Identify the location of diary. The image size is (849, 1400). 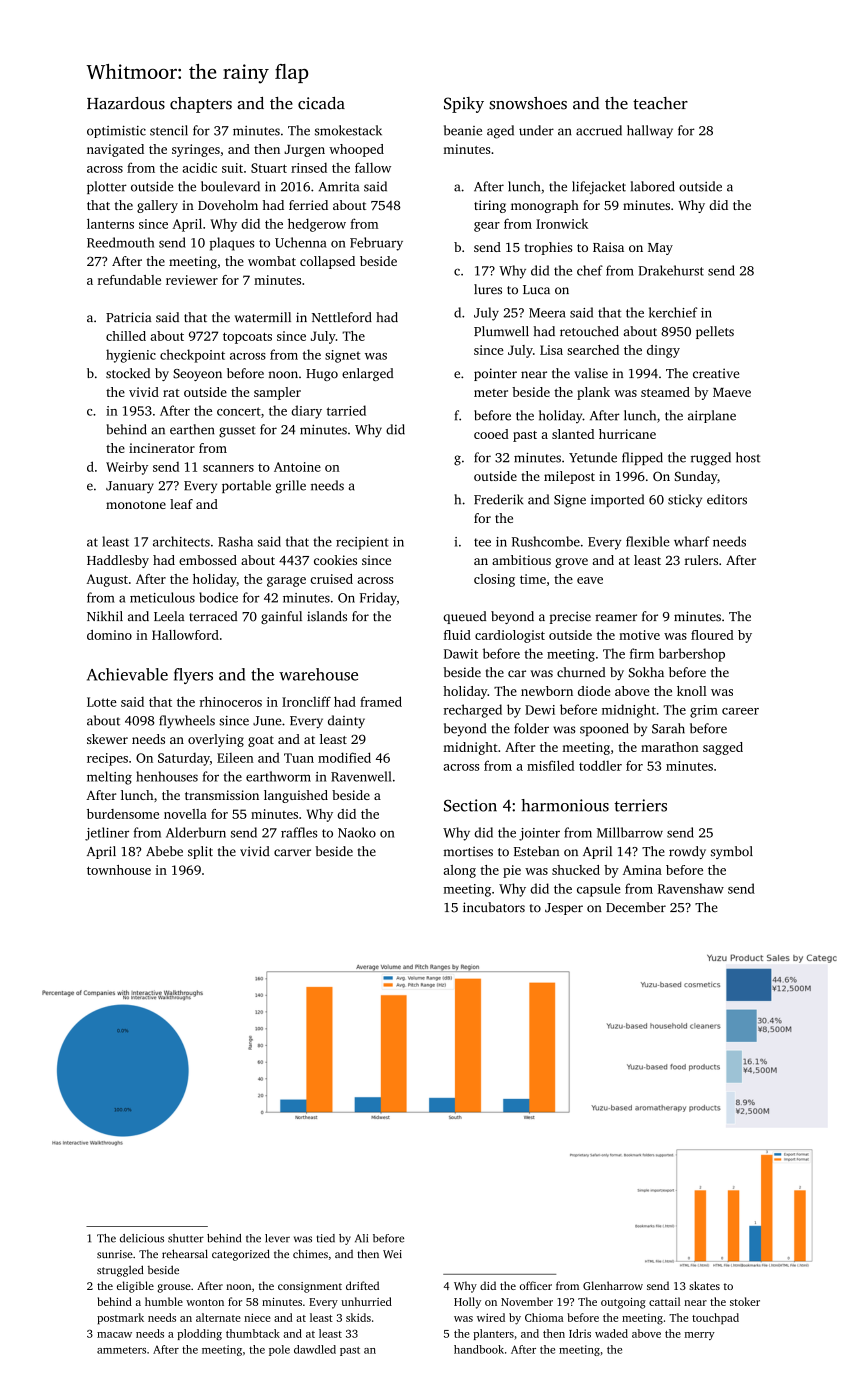
(306, 412).
